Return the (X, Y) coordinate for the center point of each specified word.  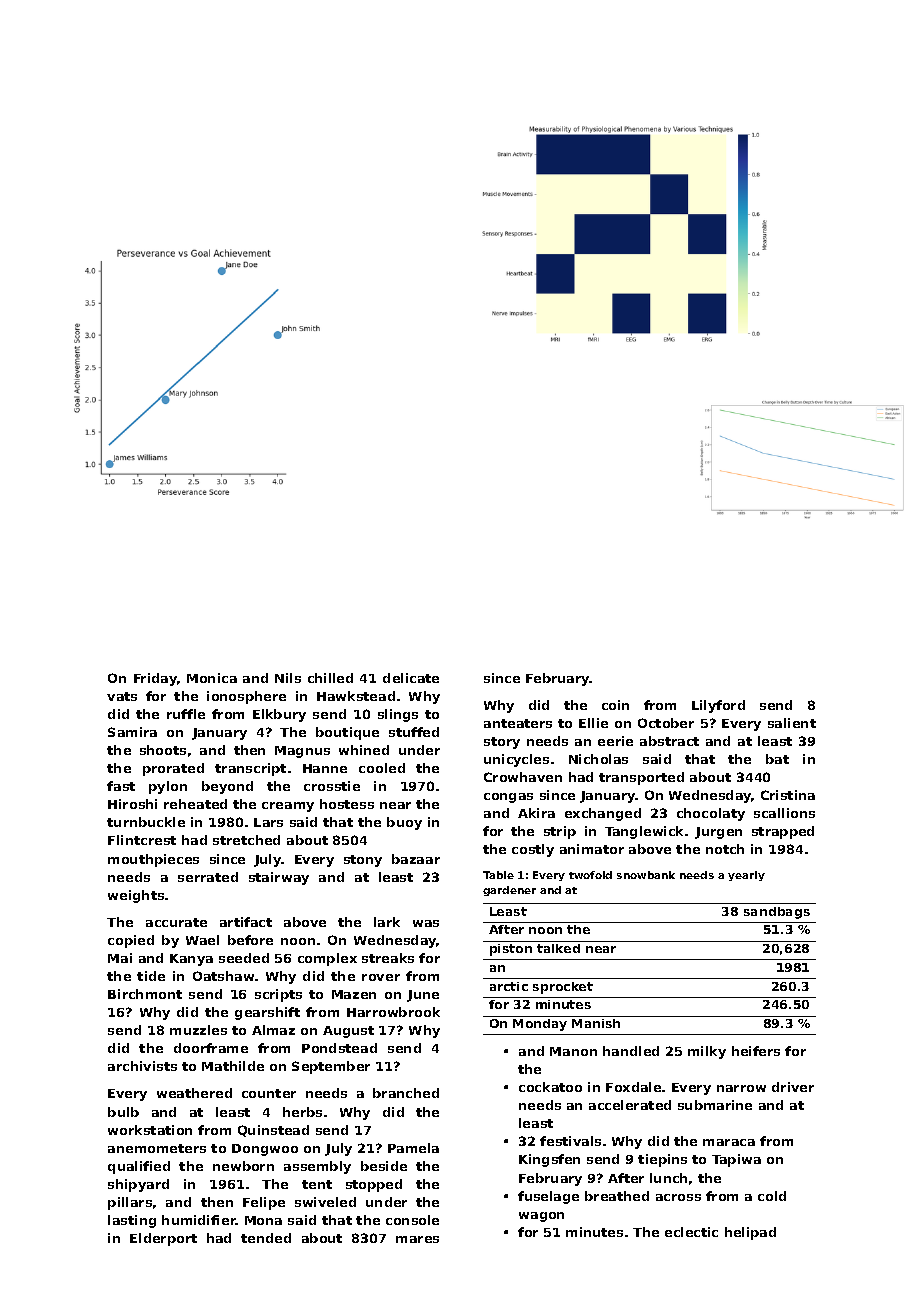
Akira (536, 813)
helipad (750, 1233)
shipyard (138, 1185)
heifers (756, 1051)
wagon (541, 1217)
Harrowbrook (393, 1012)
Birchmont (145, 994)
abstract (669, 741)
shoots (163, 750)
